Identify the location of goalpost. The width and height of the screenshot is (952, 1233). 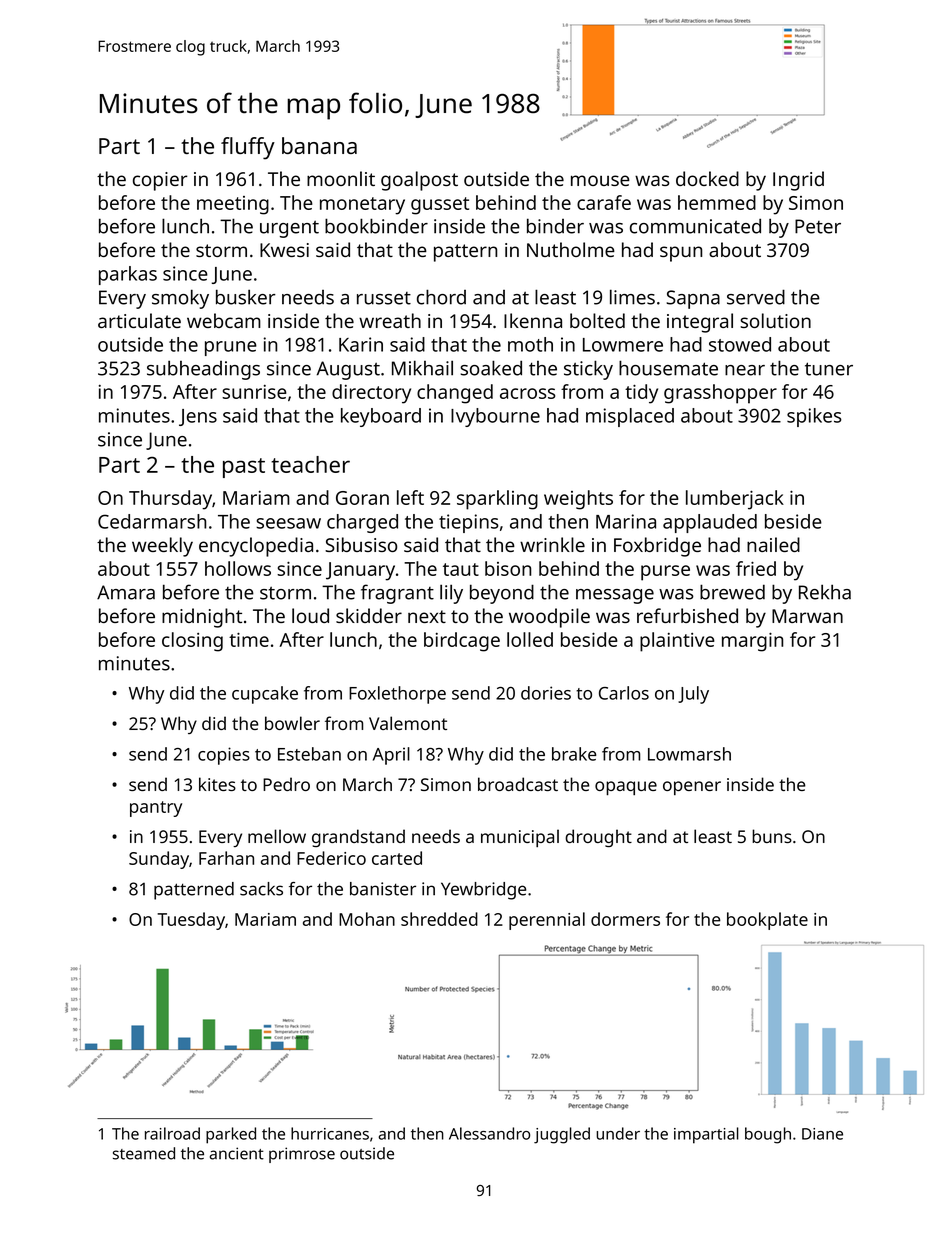
(419, 181).
